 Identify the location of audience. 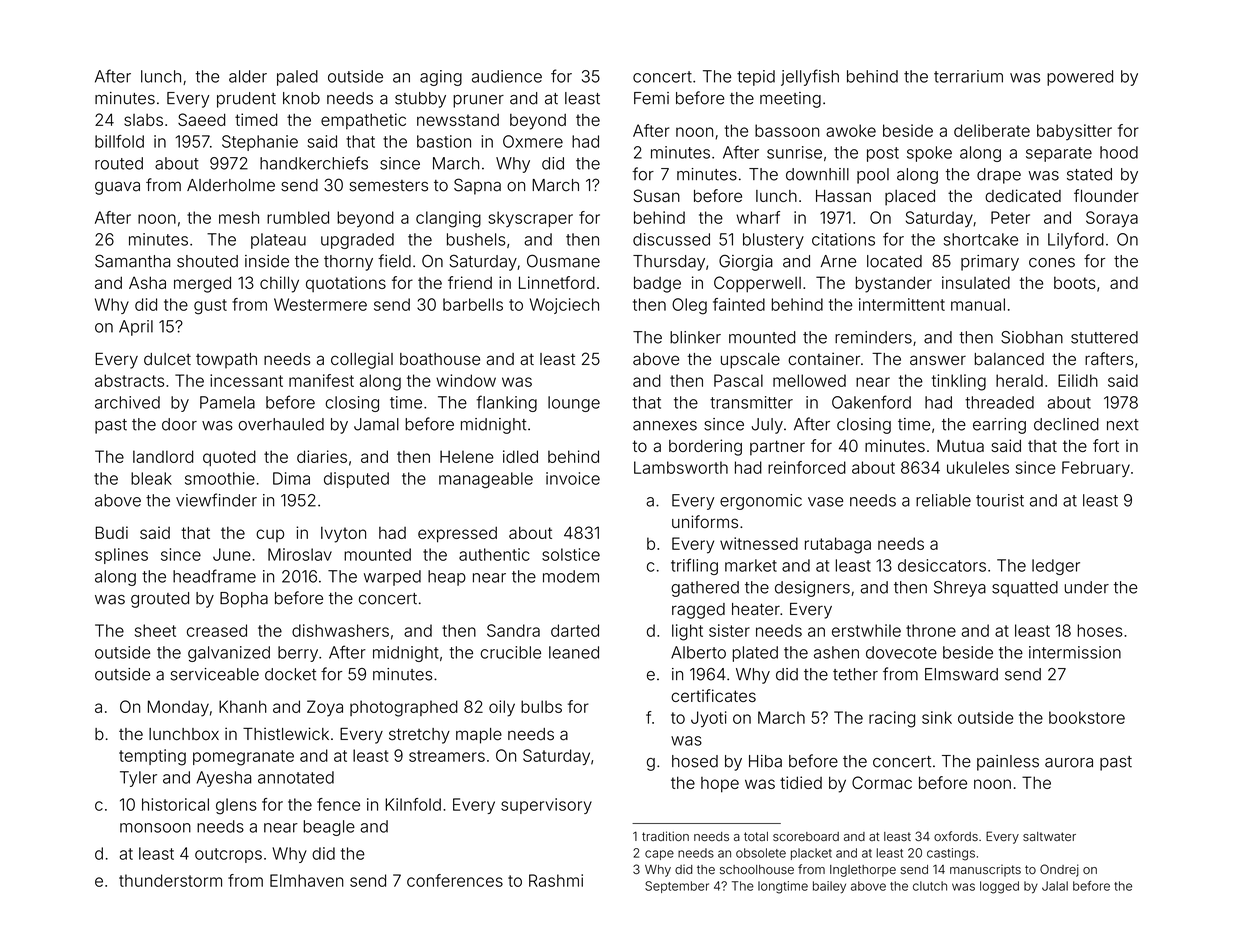
(507, 76).
